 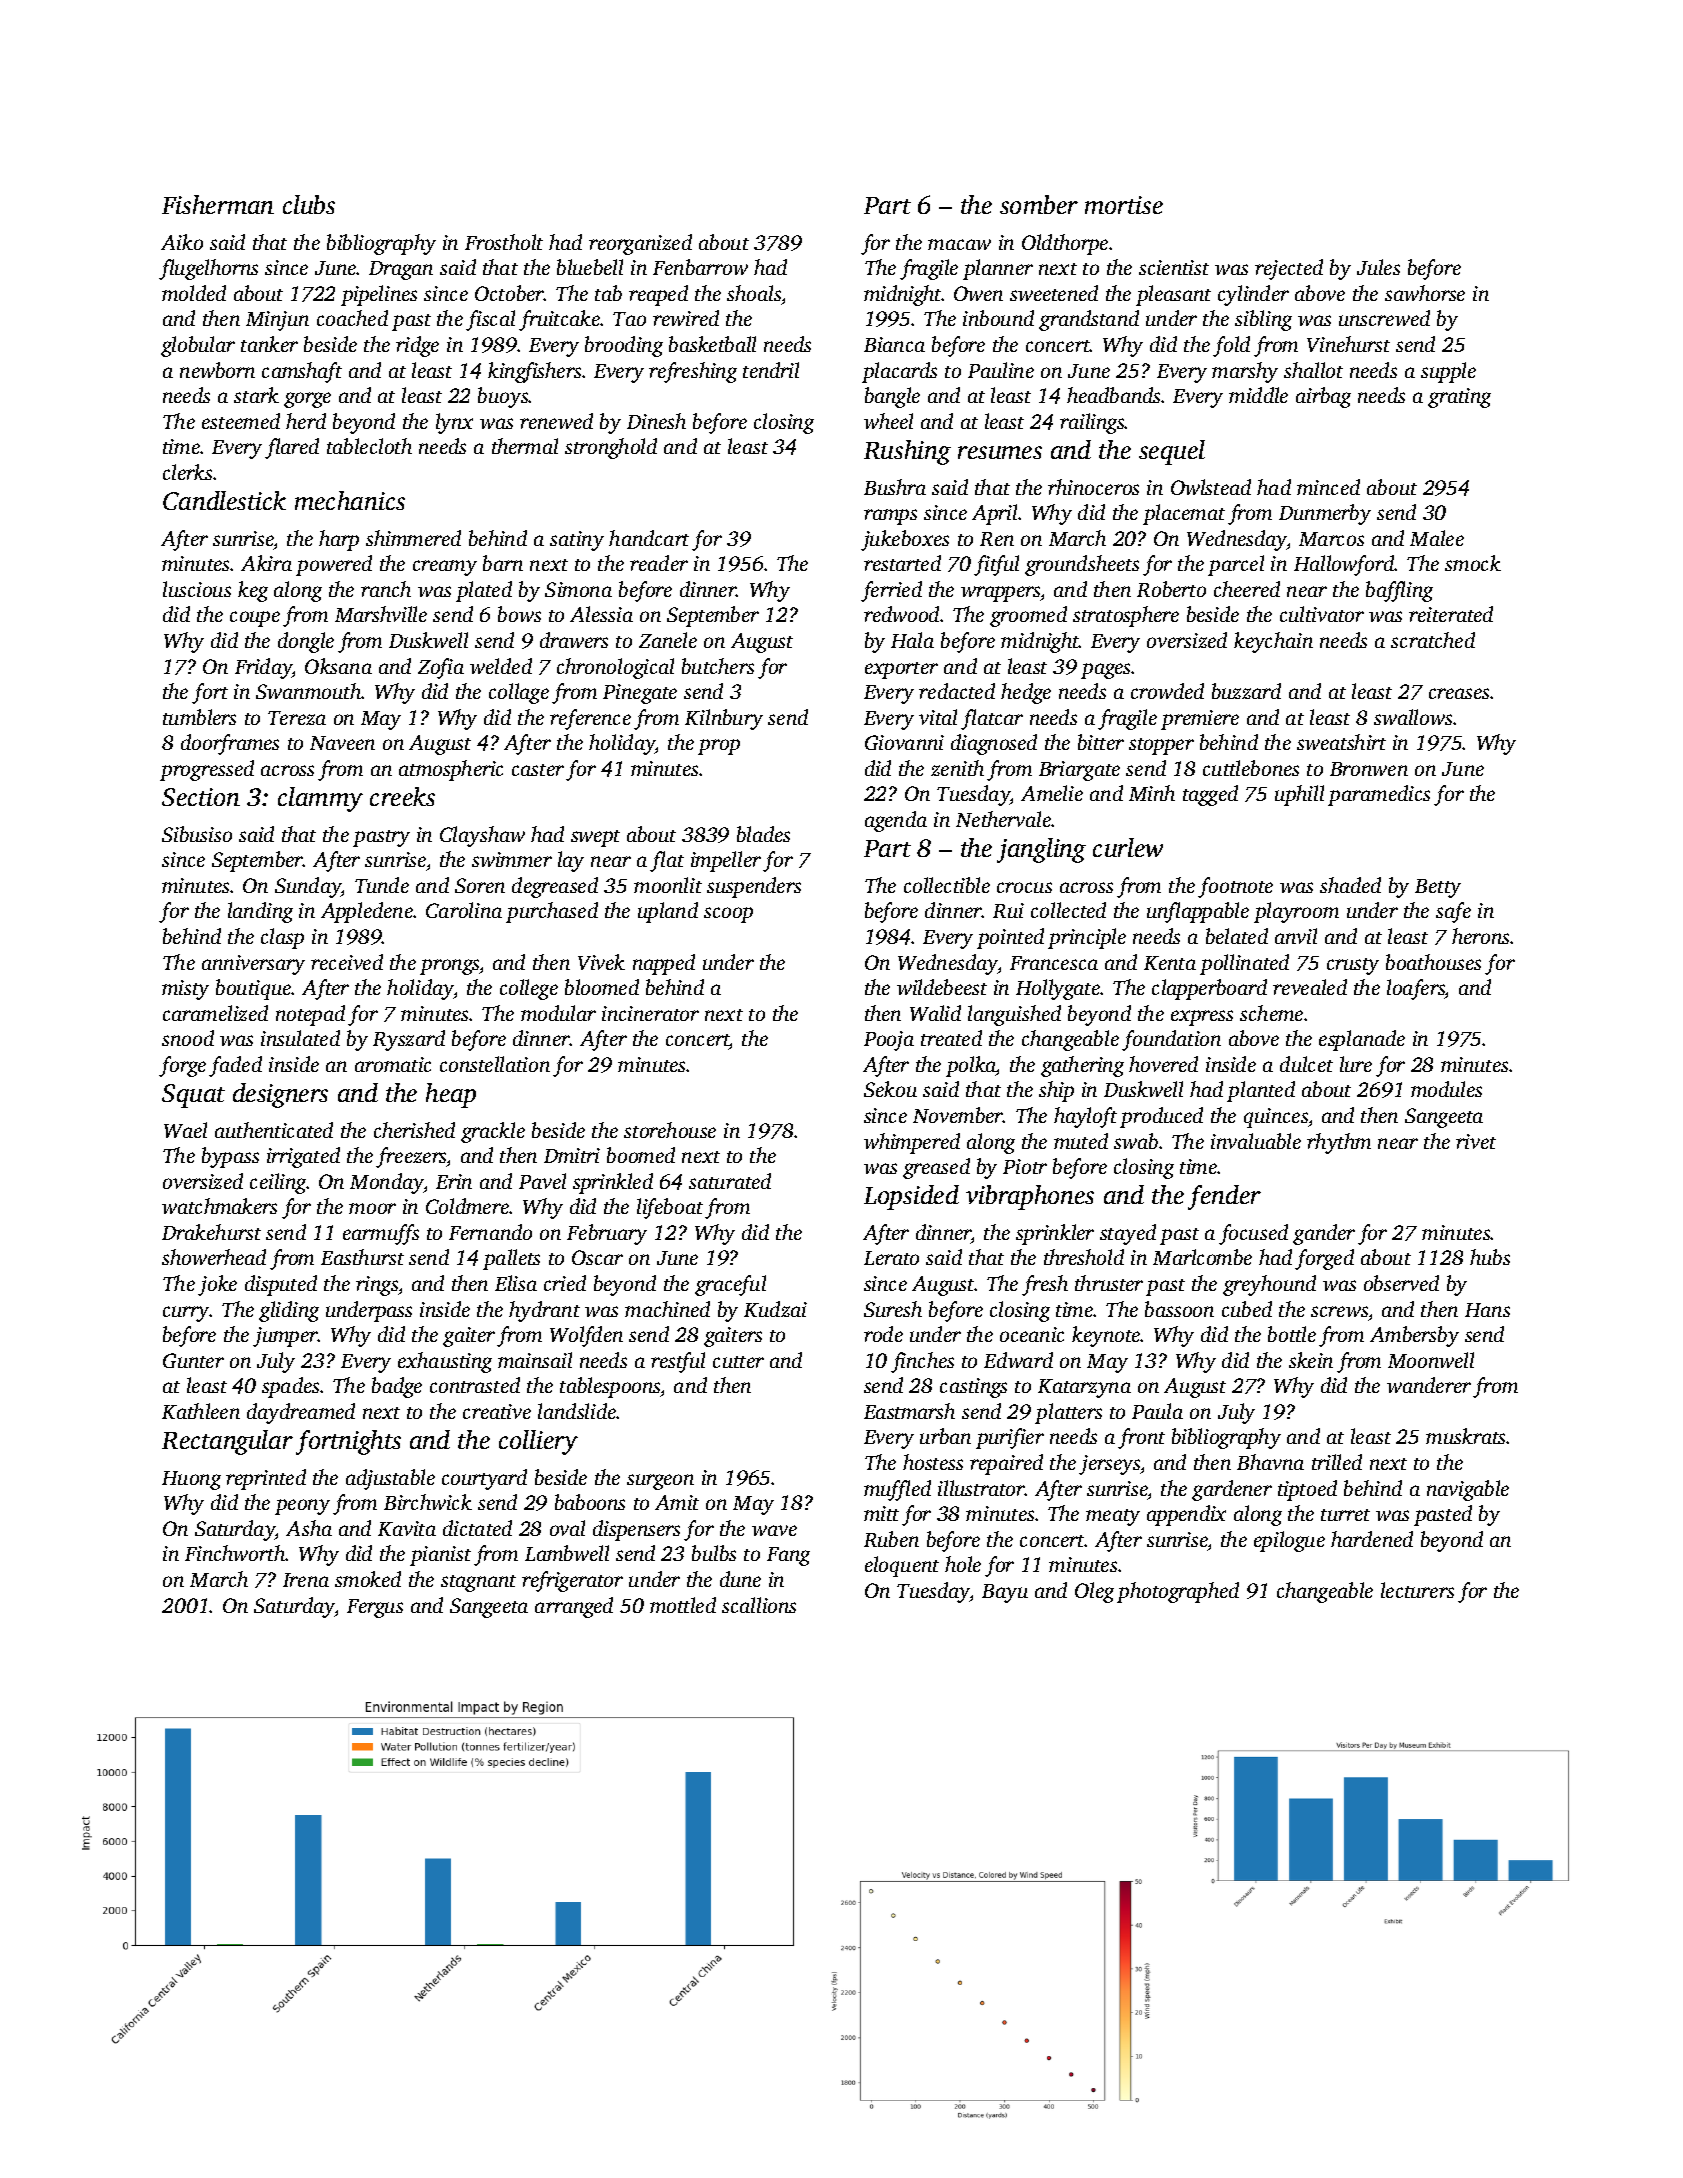 I want to click on Bianca, so click(x=894, y=344).
